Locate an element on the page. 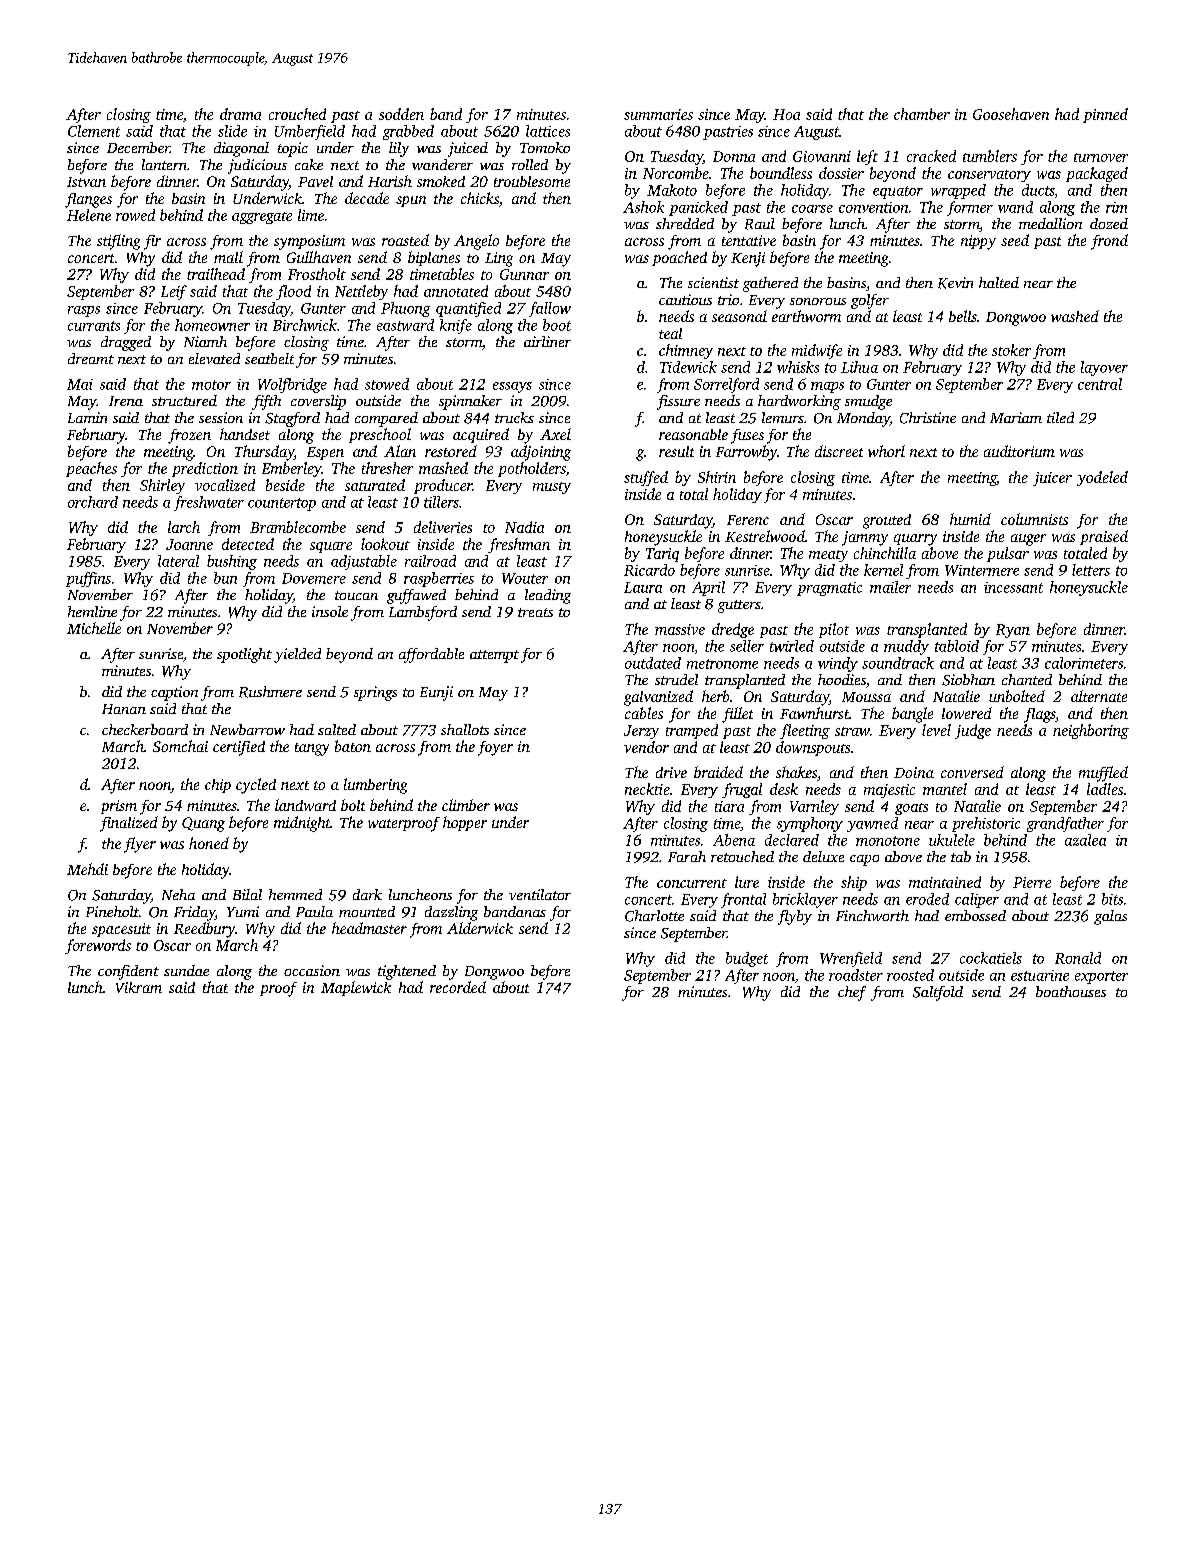 This image has height=1546, width=1195. Donna is located at coordinates (734, 156).
